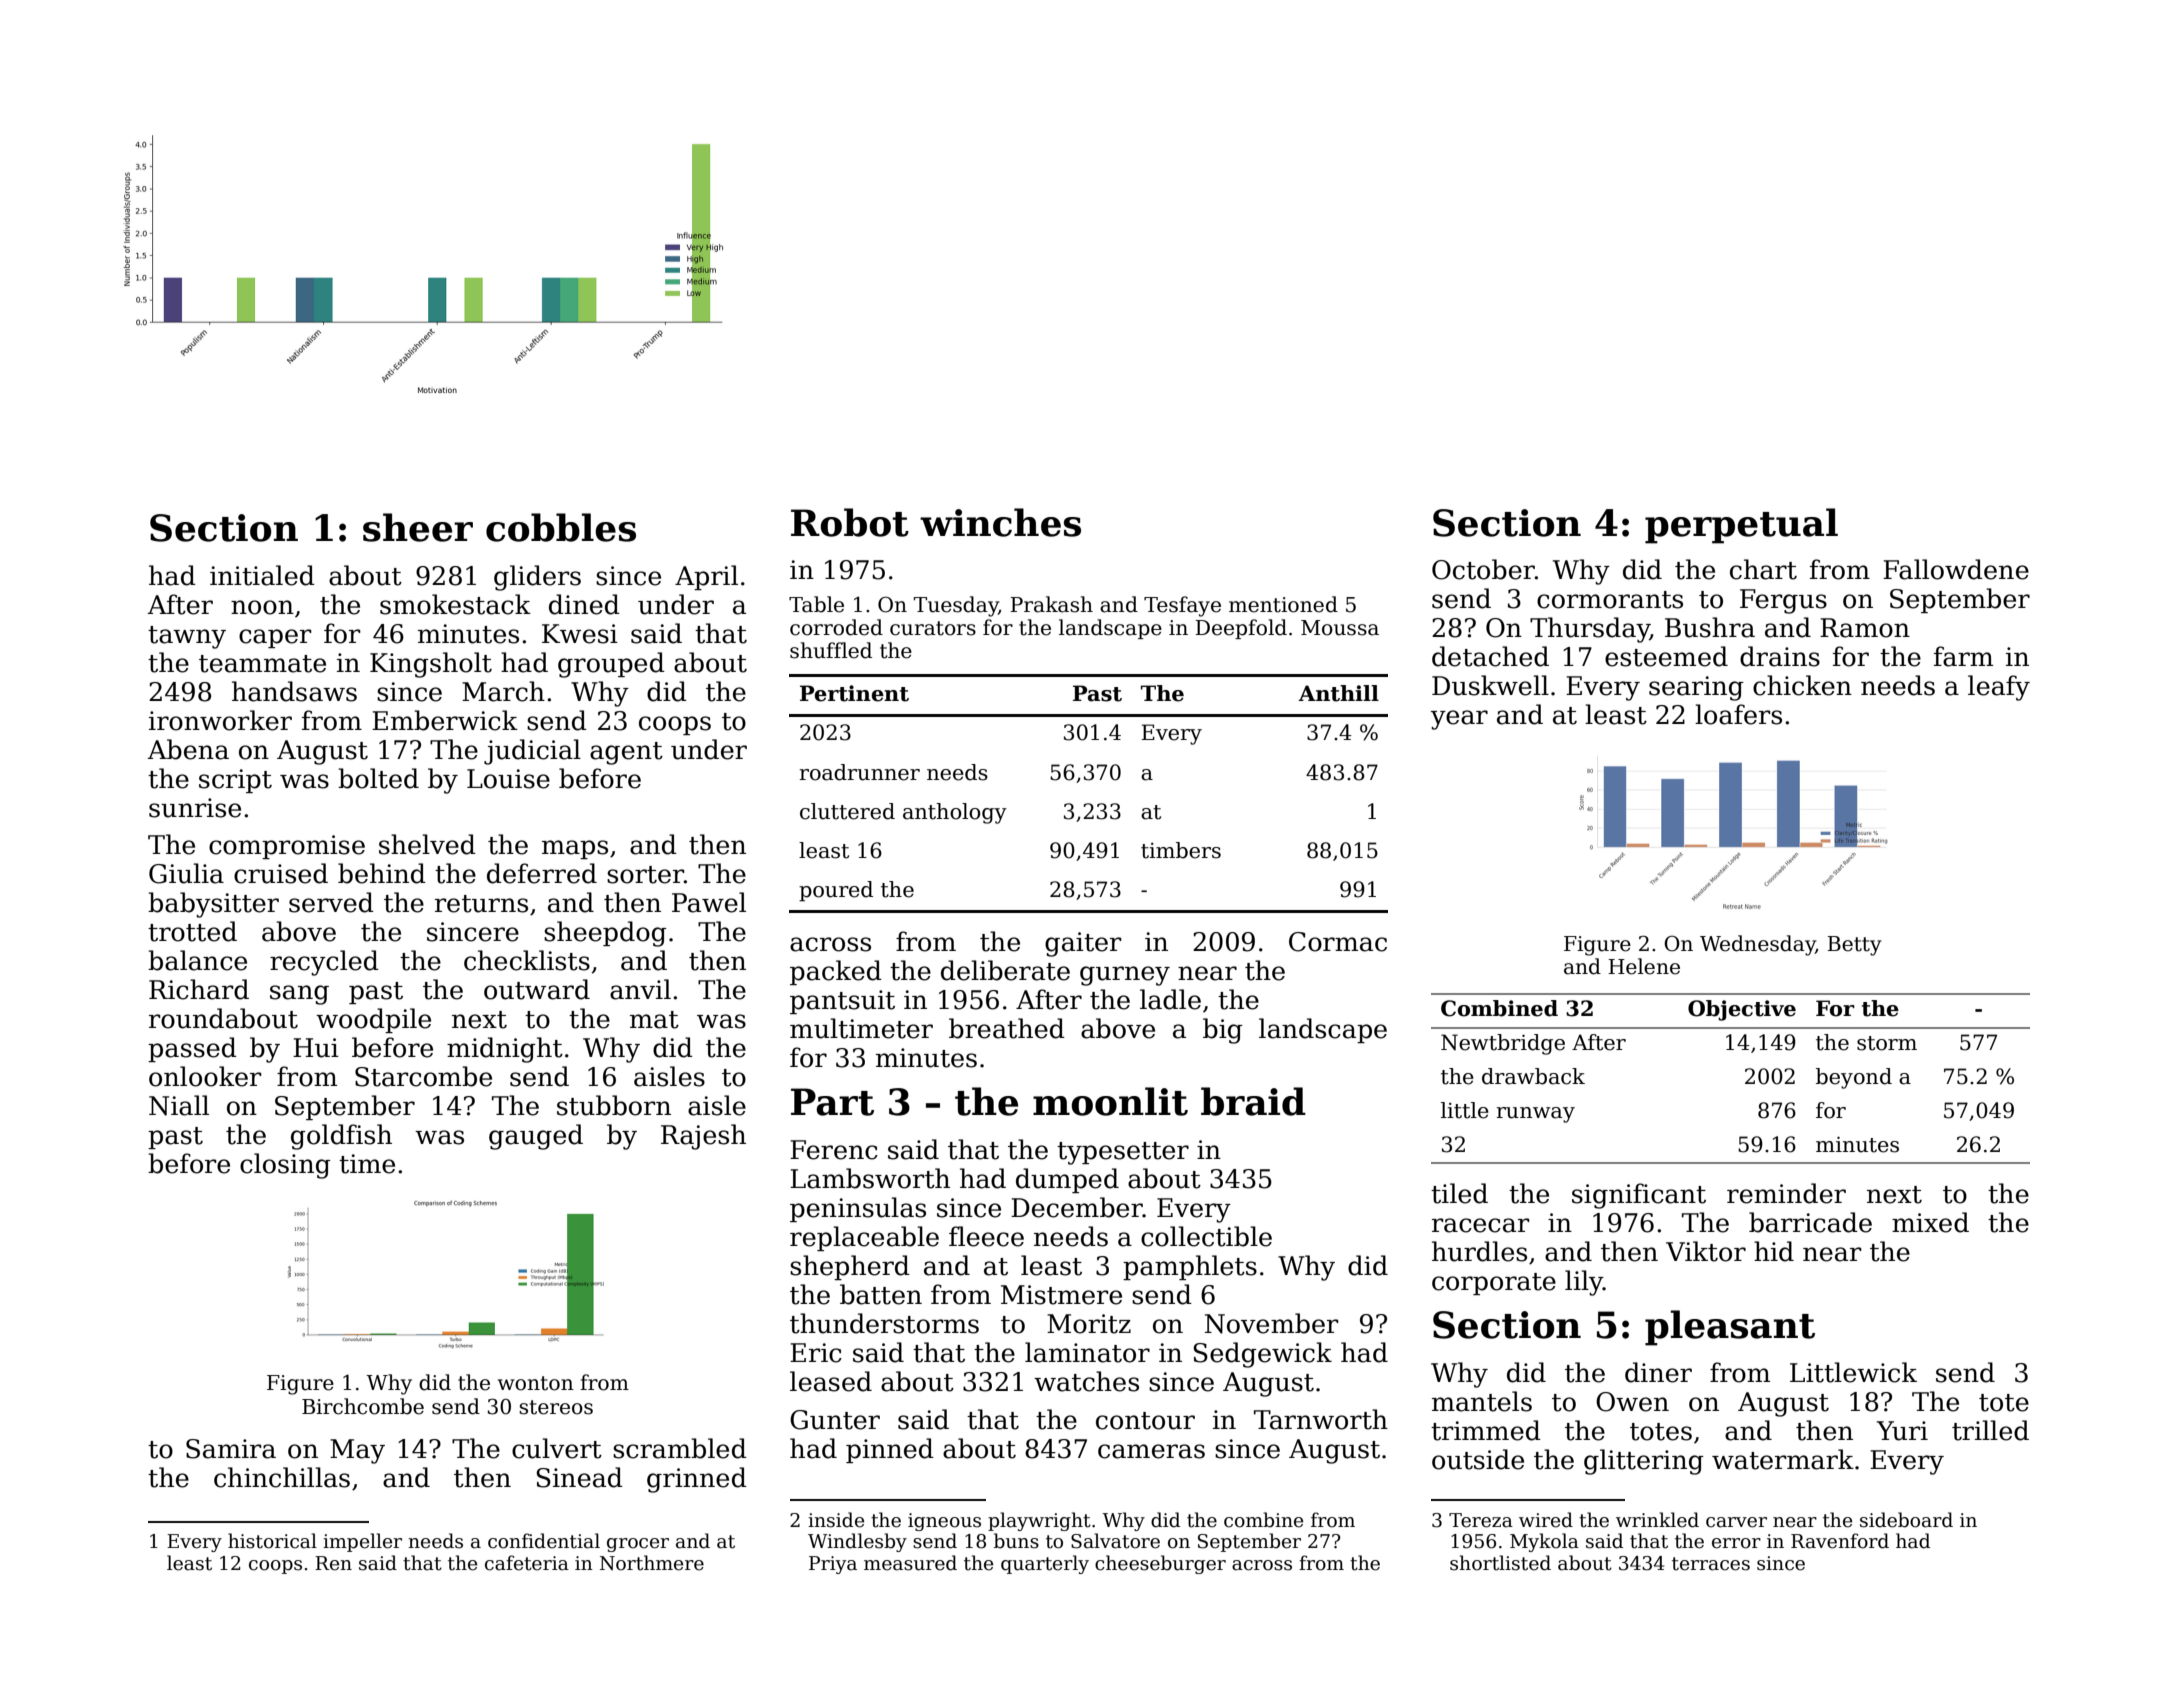  I want to click on Anthill, so click(1338, 693).
